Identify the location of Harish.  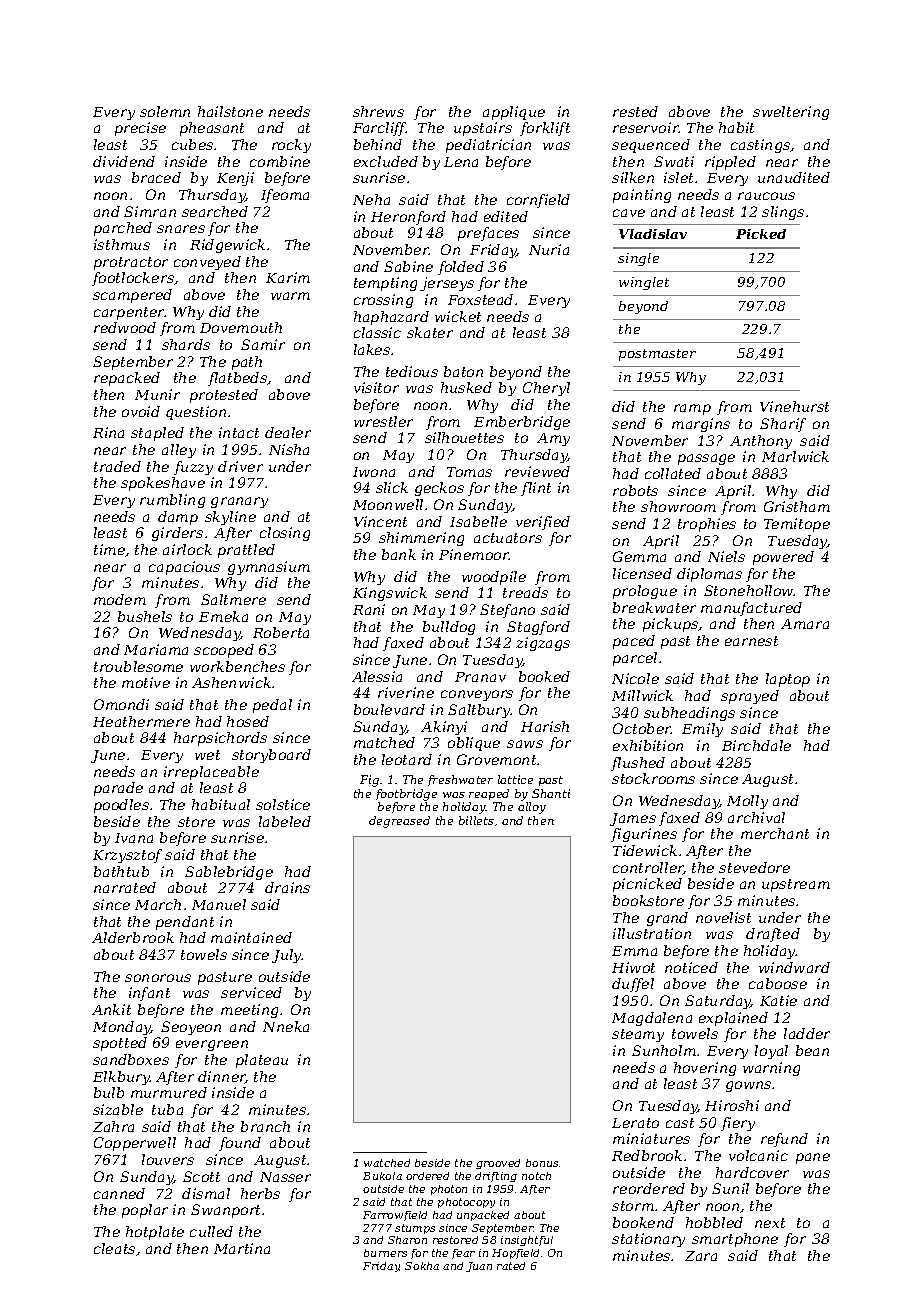
(545, 726).
